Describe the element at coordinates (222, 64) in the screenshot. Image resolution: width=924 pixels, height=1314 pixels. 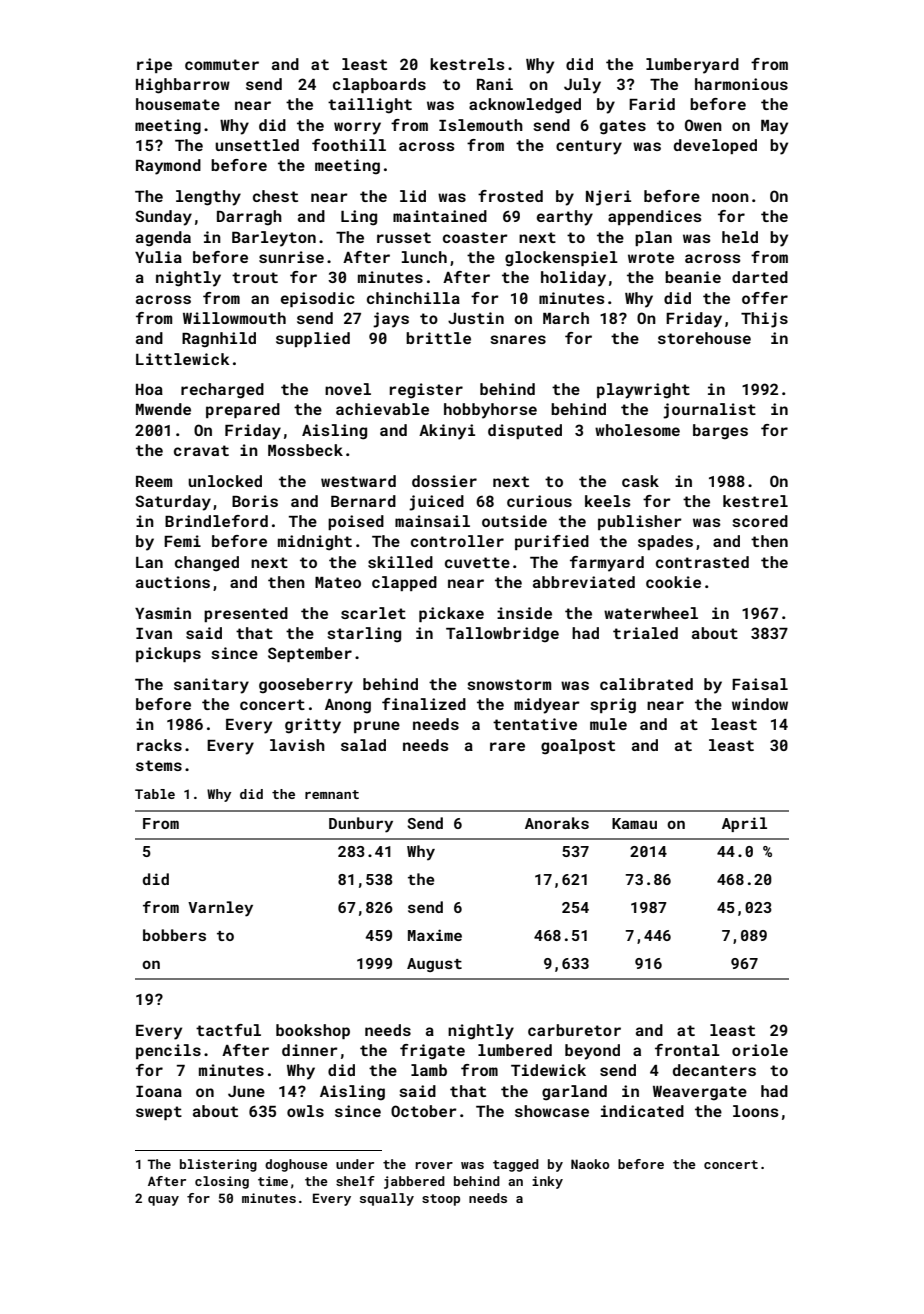
I see `commuter` at that location.
